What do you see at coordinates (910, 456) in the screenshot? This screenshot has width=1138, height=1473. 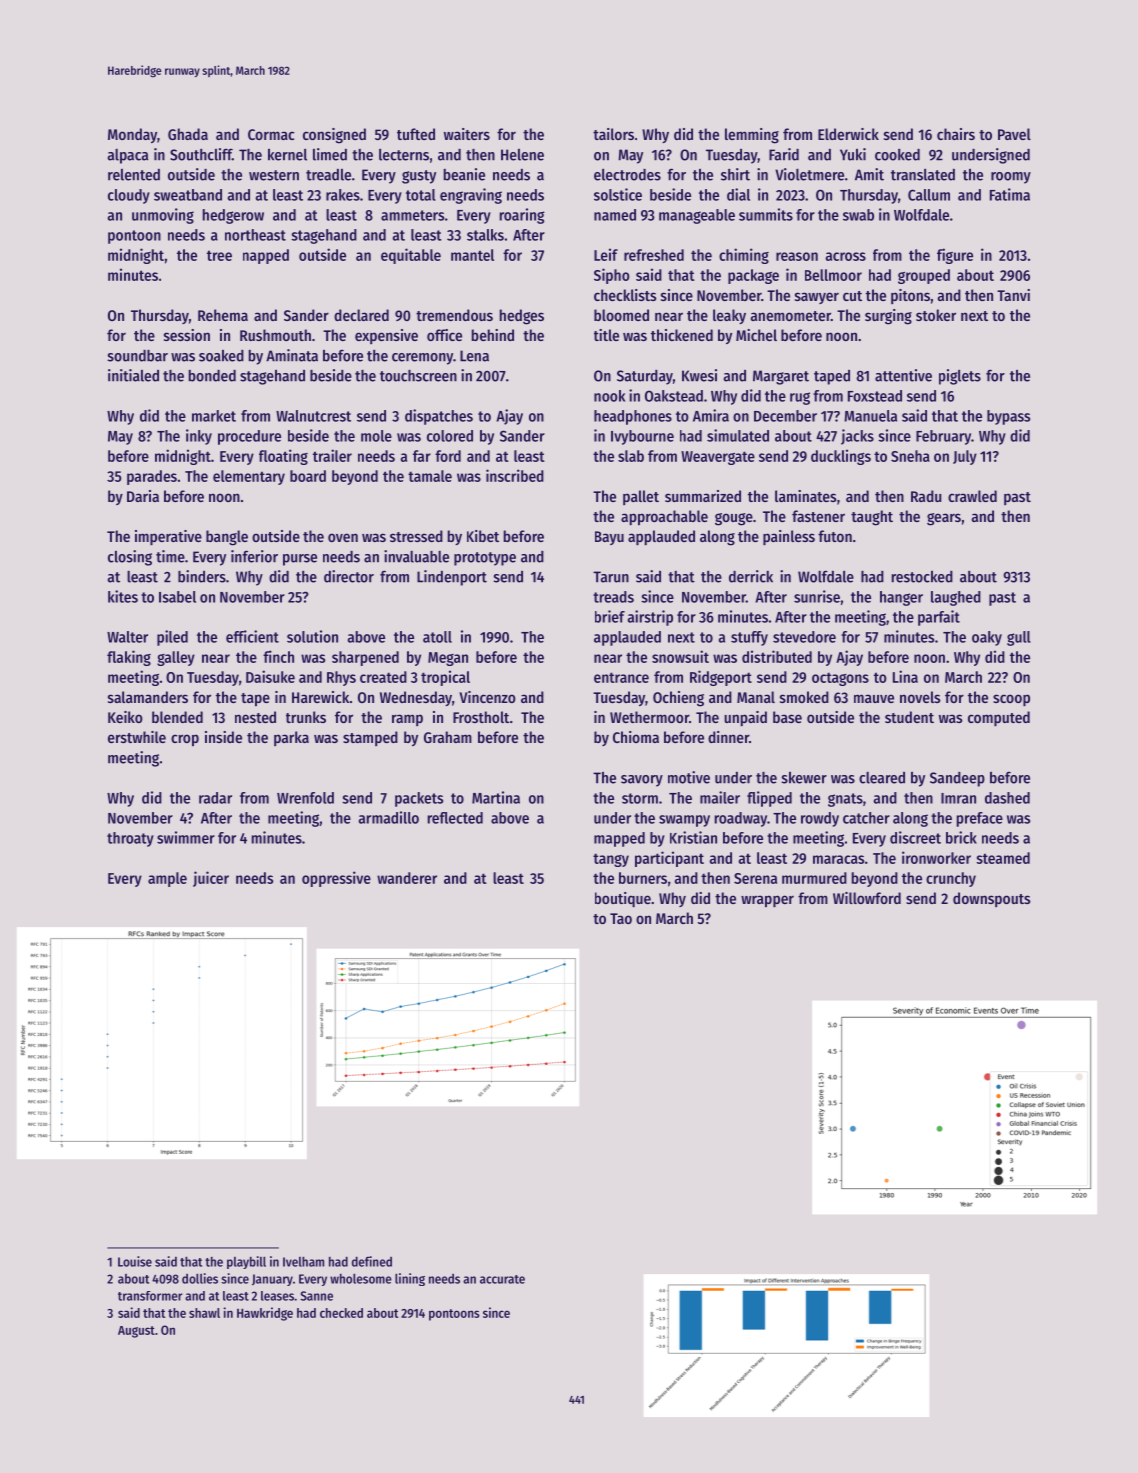 I see `Sneha` at bounding box center [910, 456].
